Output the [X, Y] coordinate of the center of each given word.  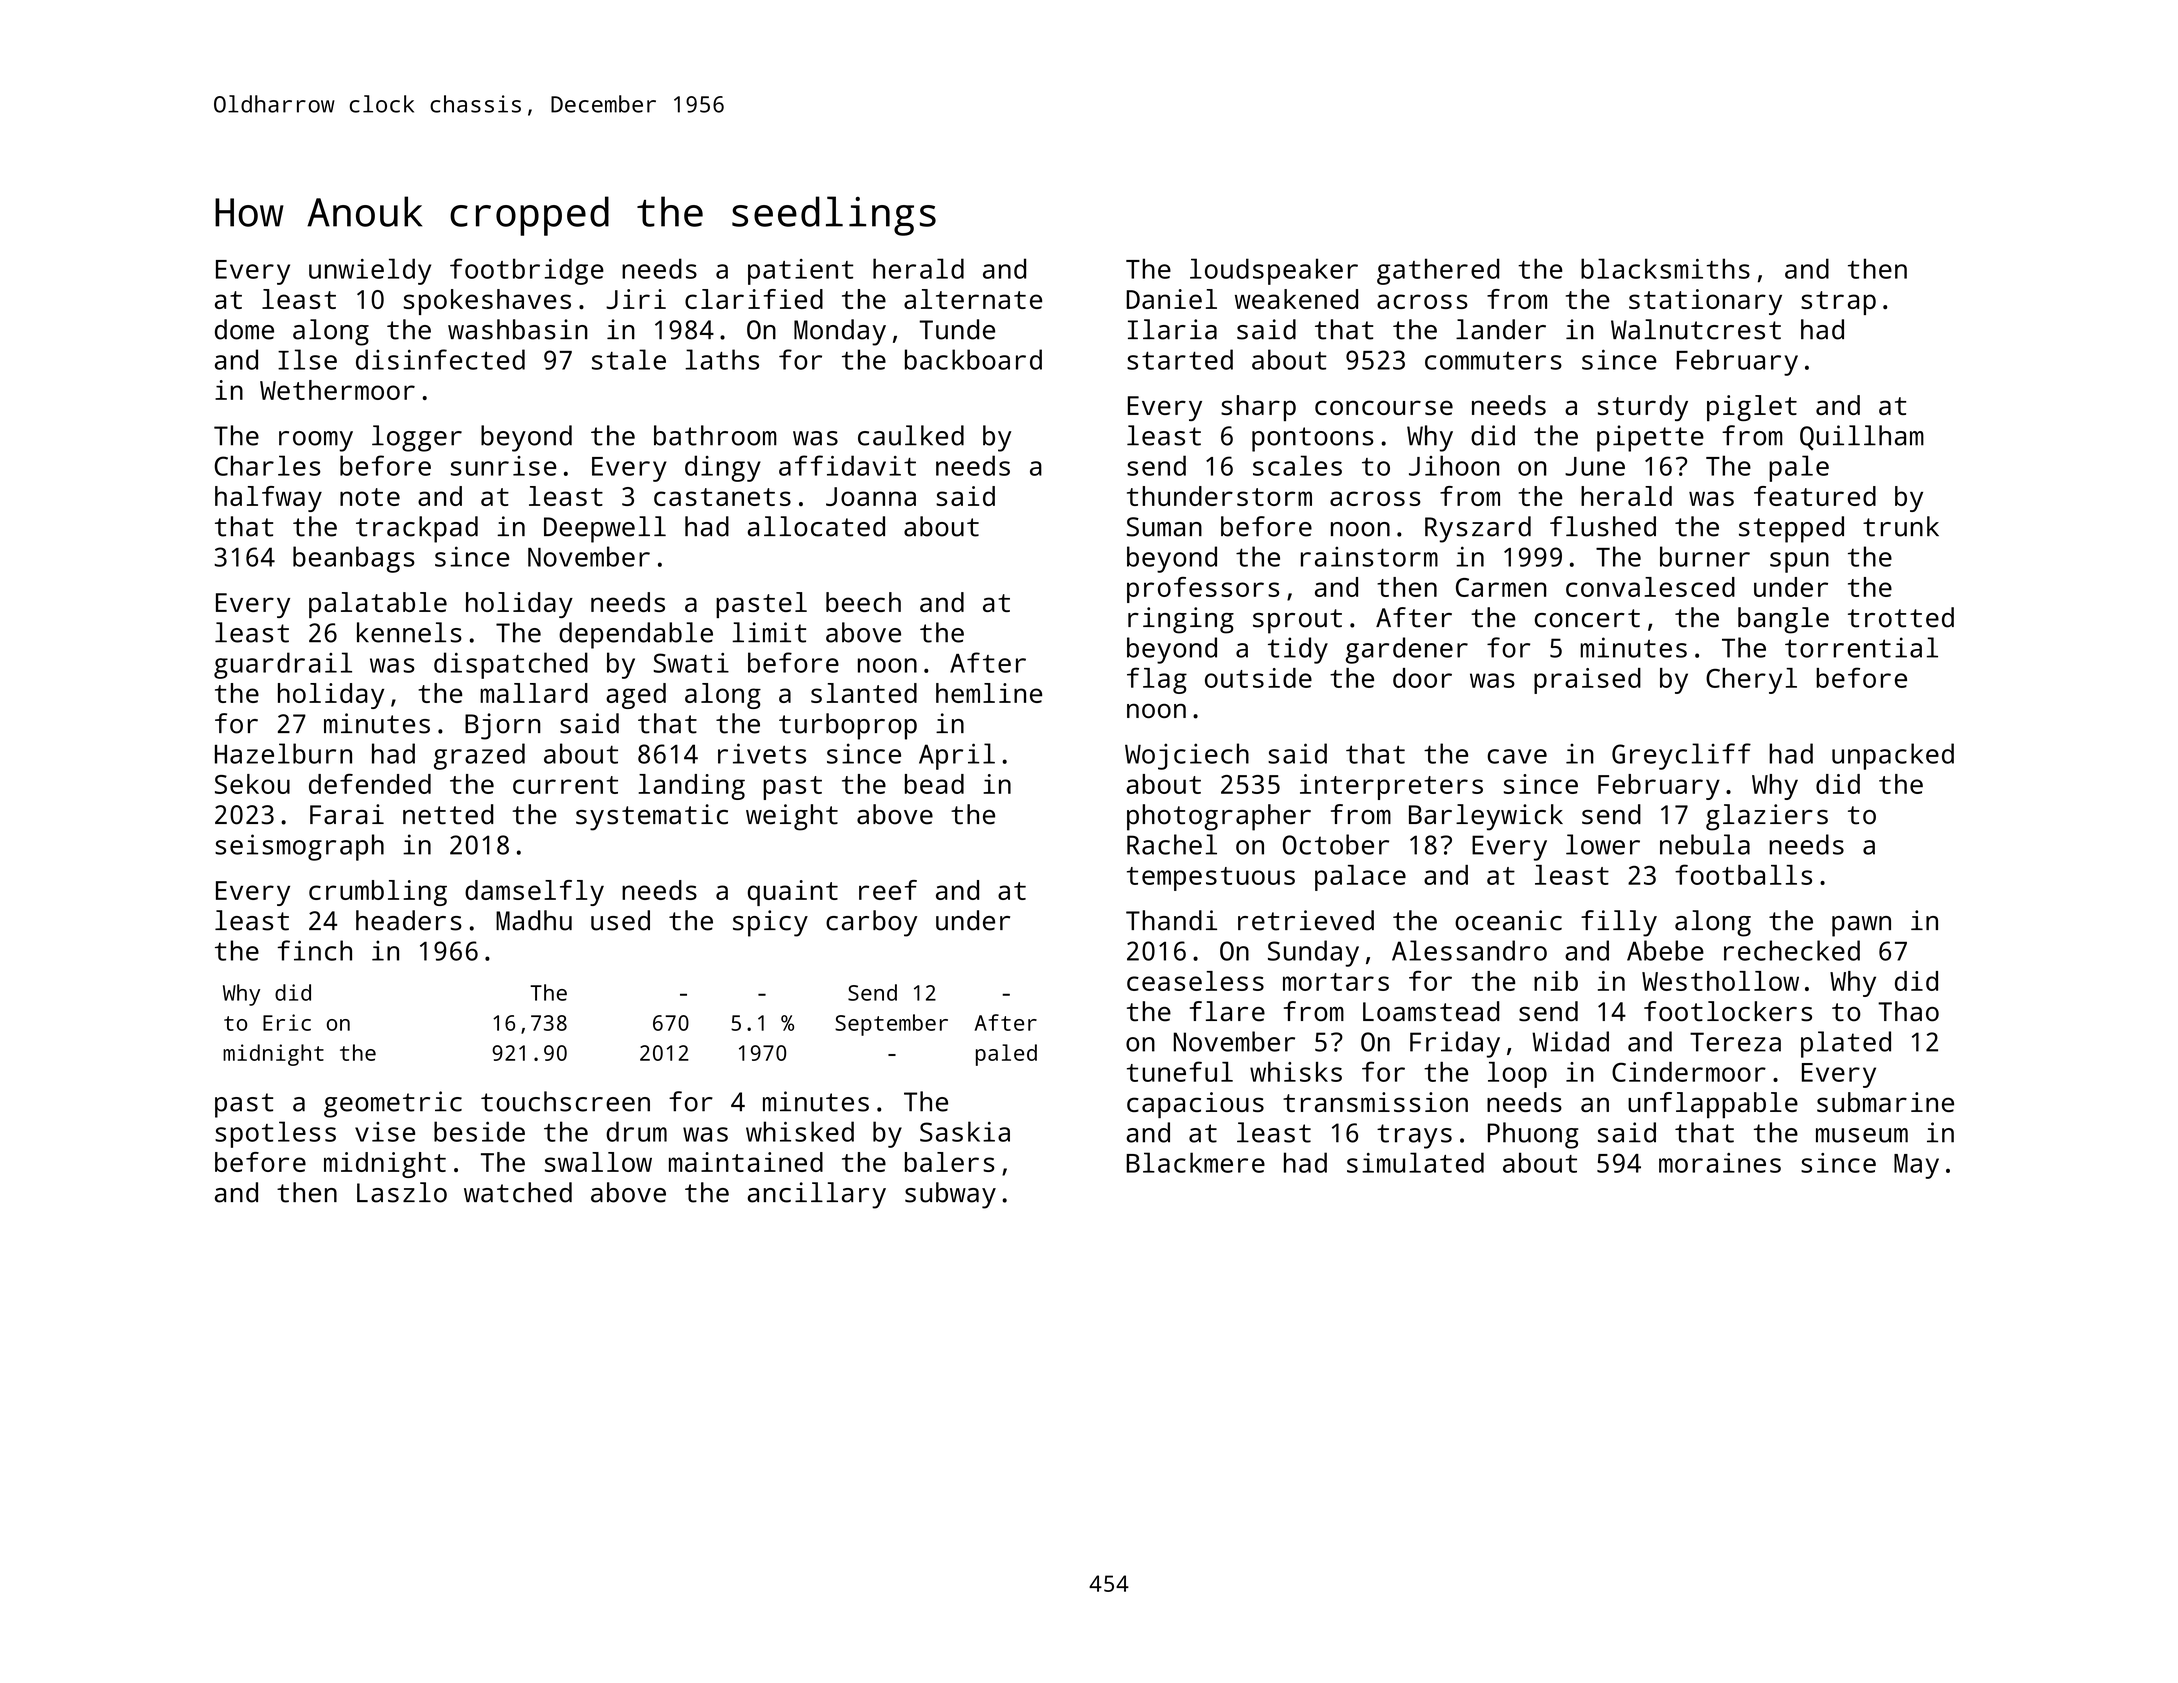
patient [800, 272]
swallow [598, 1162]
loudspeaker [1274, 271]
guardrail [283, 665]
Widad [1570, 1041]
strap [1838, 303]
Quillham [1862, 437]
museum [1862, 1135]
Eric [287, 1022]
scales [1297, 465]
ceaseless [1195, 981]
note [370, 497]
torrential [1861, 647]
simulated [1415, 1162]
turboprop [848, 726]
